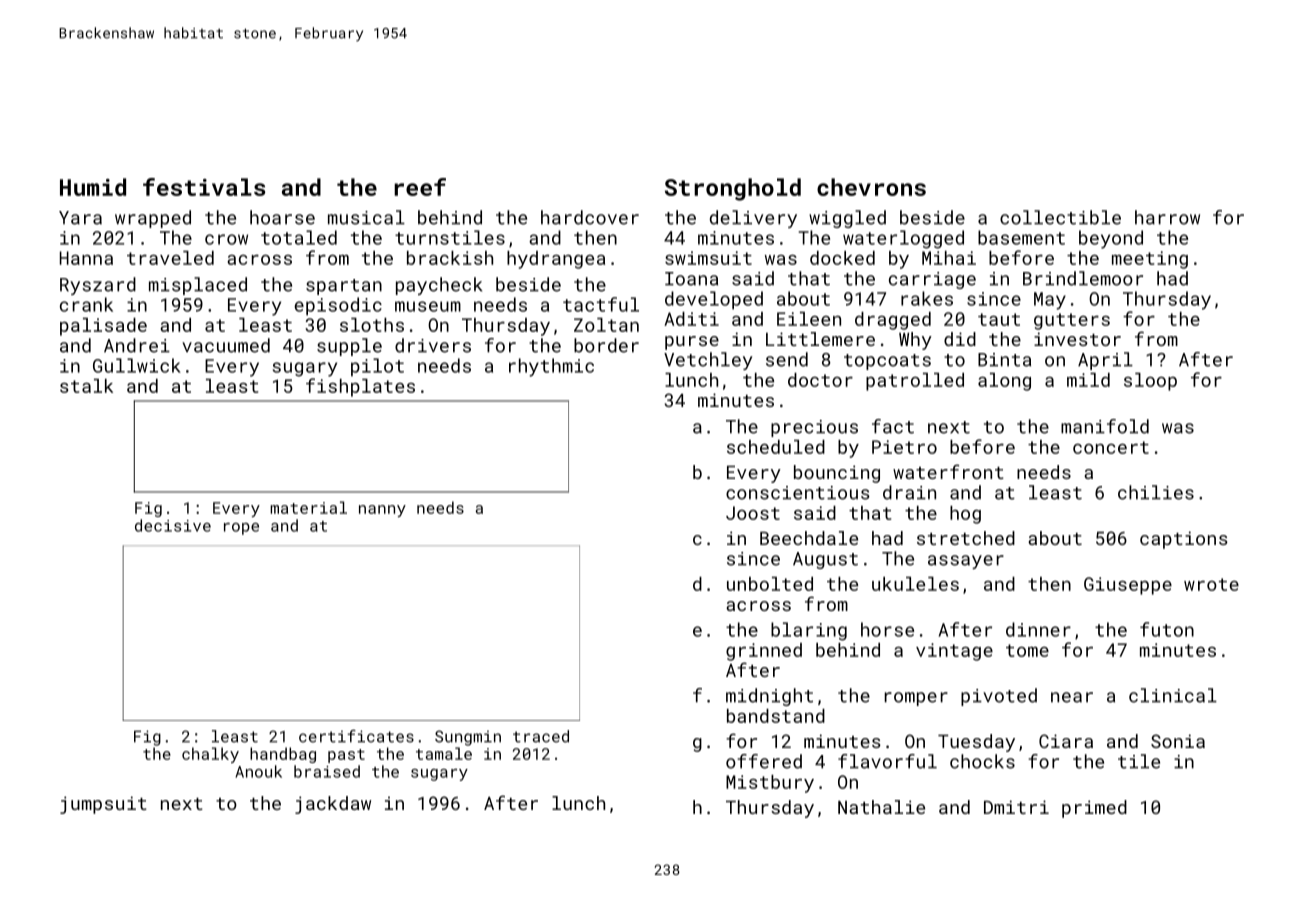  What do you see at coordinates (733, 189) in the image?
I see `Stronghold` at bounding box center [733, 189].
